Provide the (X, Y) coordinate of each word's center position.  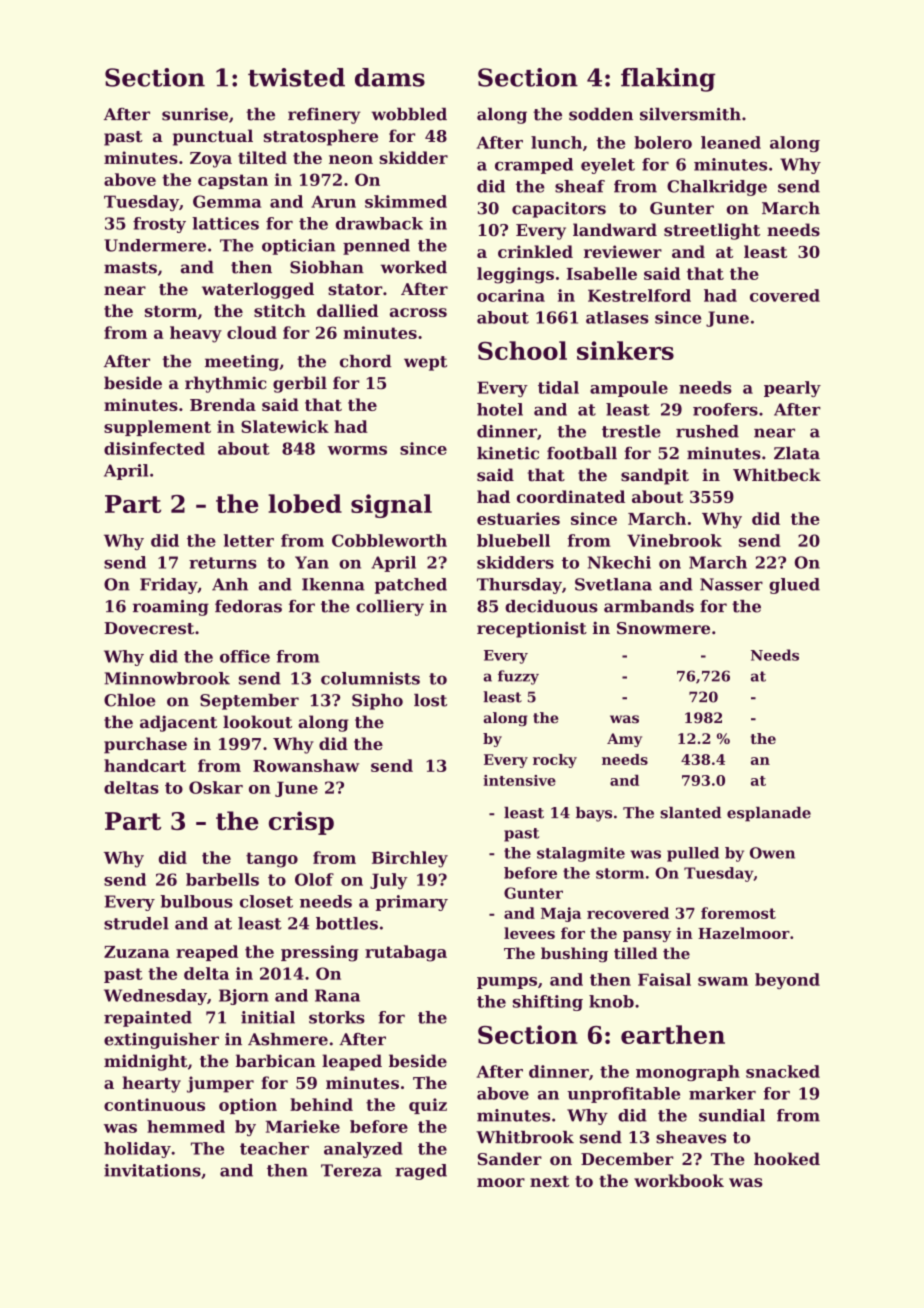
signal (391, 506)
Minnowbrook (167, 678)
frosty (159, 225)
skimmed (406, 201)
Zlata (797, 453)
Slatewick (285, 426)
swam (723, 981)
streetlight (712, 231)
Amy (624, 740)
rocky (555, 761)
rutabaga (406, 953)
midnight (146, 1062)
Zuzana (137, 952)
